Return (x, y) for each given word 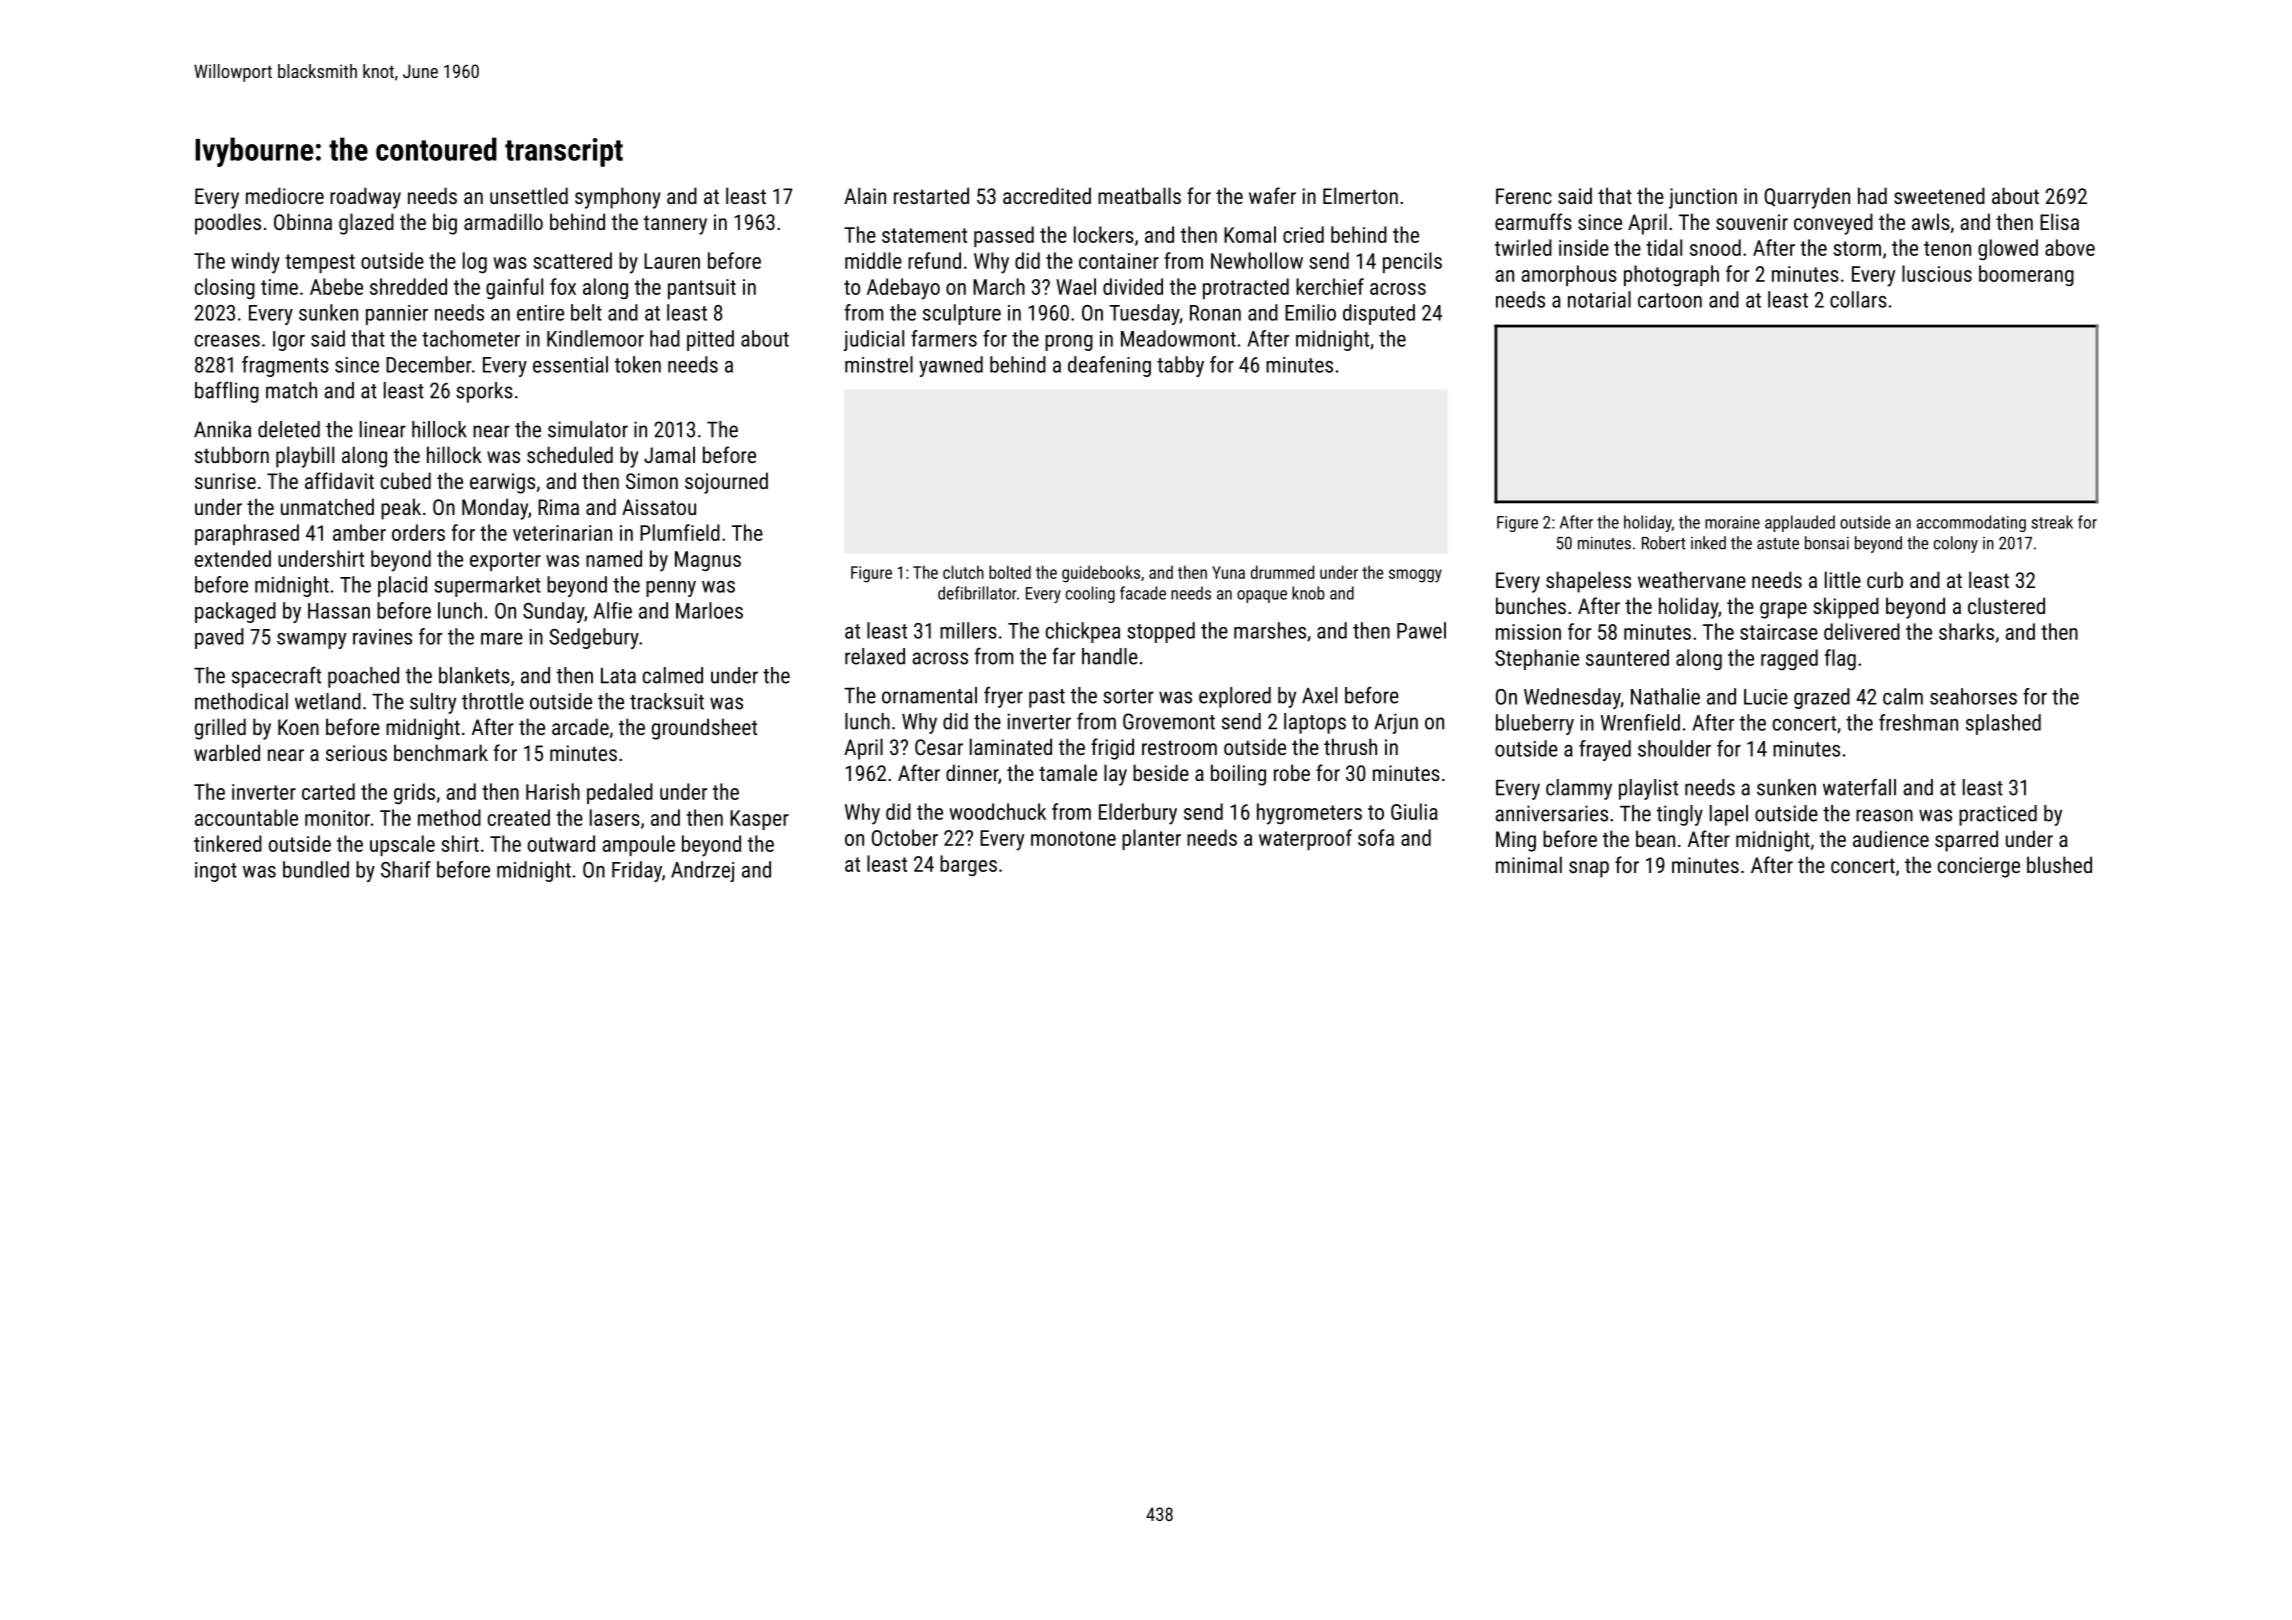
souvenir (1752, 222)
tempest (320, 263)
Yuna (1228, 572)
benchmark (441, 752)
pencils (1412, 262)
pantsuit (702, 289)
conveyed (1833, 224)
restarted (931, 195)
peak (401, 509)
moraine (1732, 522)
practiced (1998, 815)
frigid (1112, 749)
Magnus (708, 561)
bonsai (1827, 543)
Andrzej (702, 871)
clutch (963, 572)
